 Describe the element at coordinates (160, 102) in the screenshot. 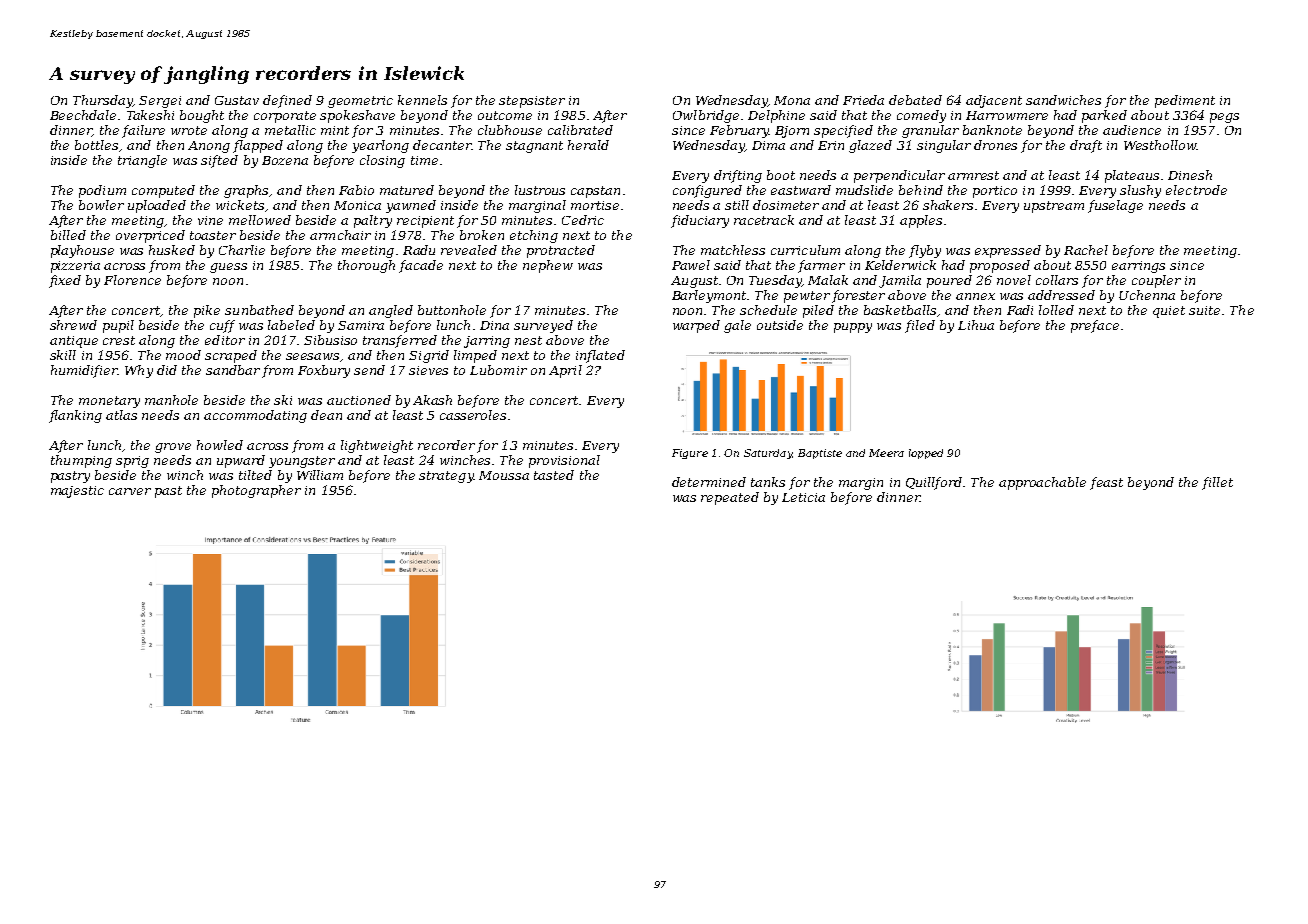

I see `Sergei` at that location.
